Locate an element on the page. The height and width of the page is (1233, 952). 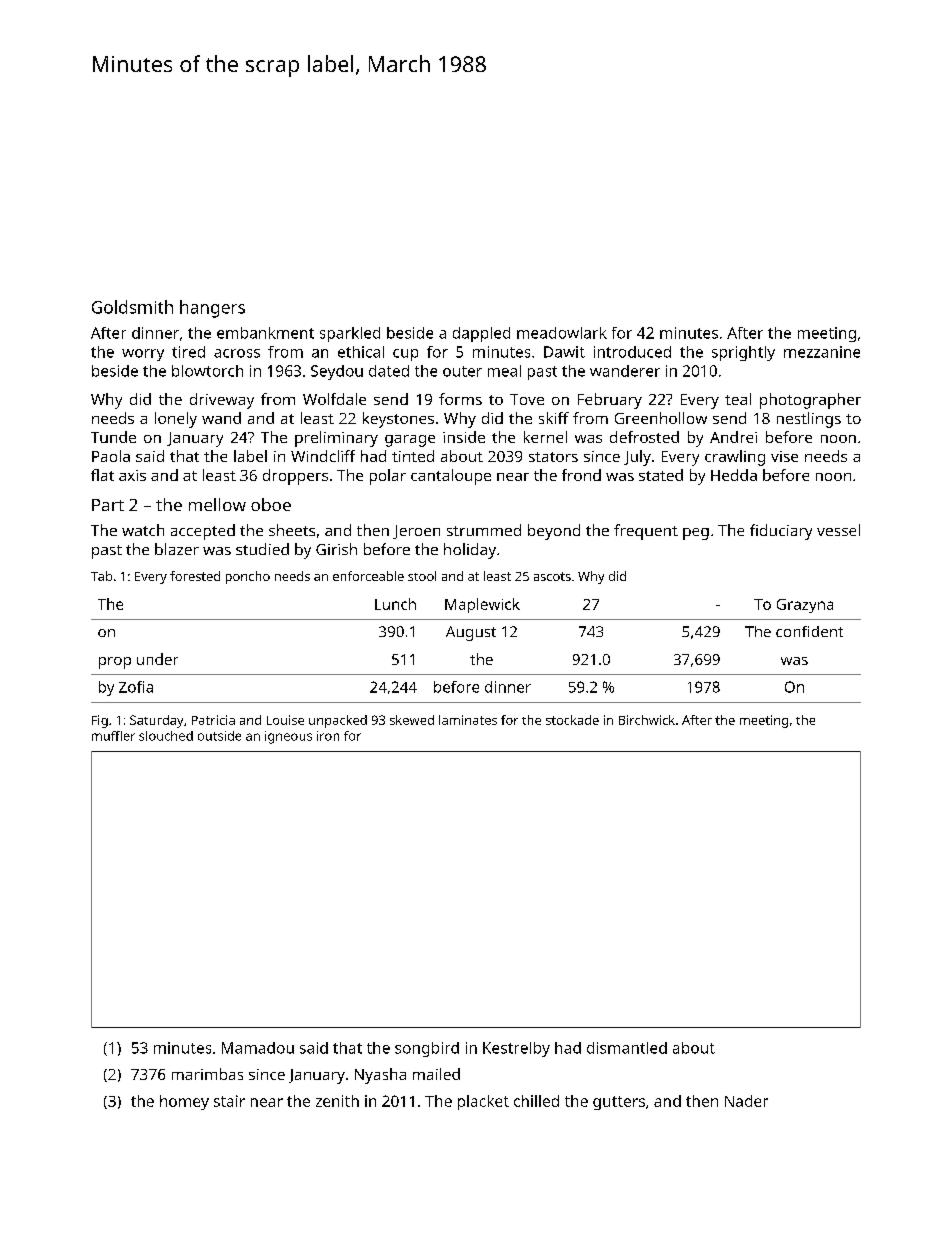
sprightly is located at coordinates (743, 353).
